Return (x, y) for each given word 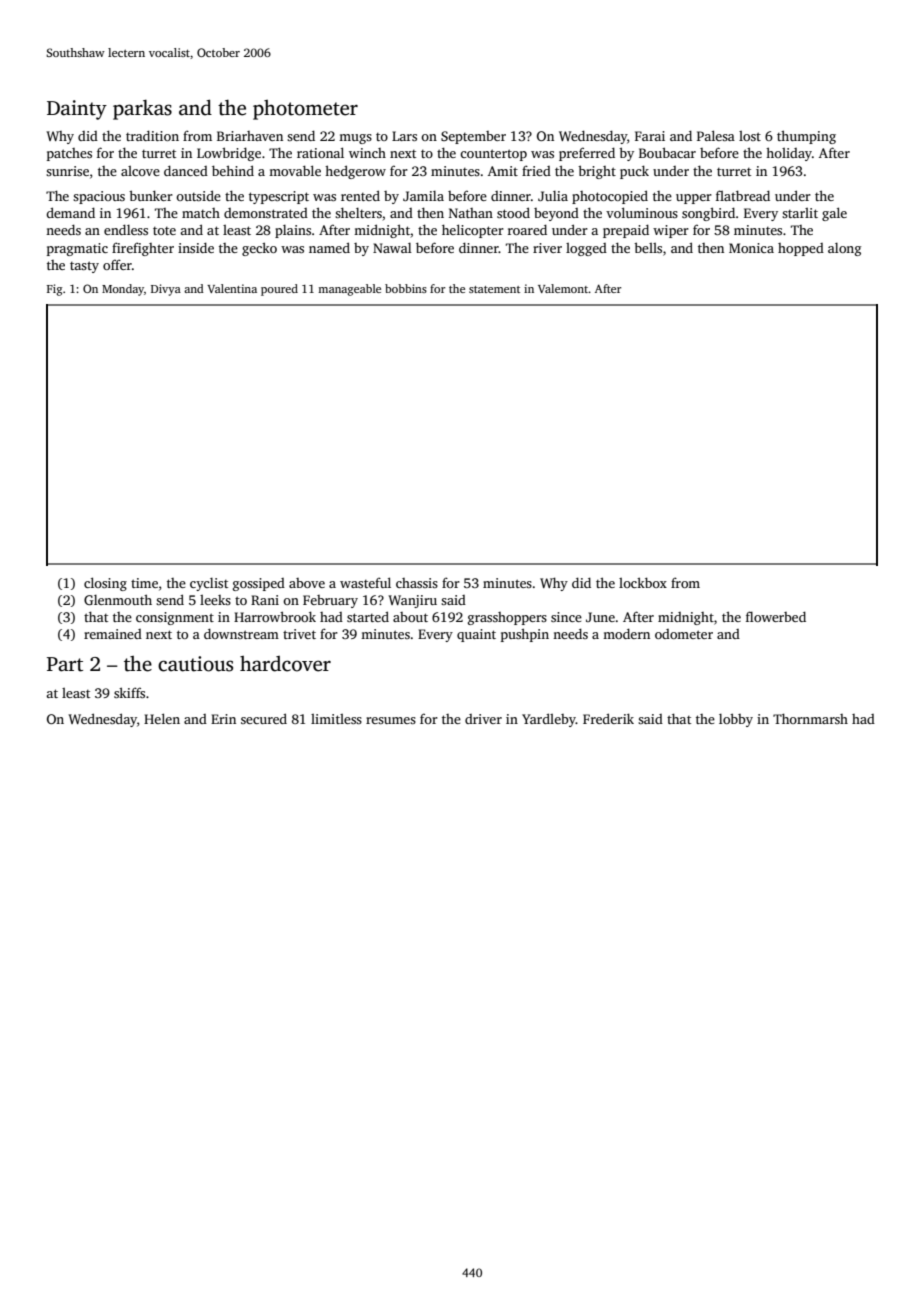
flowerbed (776, 616)
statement (494, 289)
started (368, 616)
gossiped (259, 584)
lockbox (643, 582)
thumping (806, 137)
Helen (162, 718)
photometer (305, 110)
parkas (142, 110)
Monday (123, 290)
